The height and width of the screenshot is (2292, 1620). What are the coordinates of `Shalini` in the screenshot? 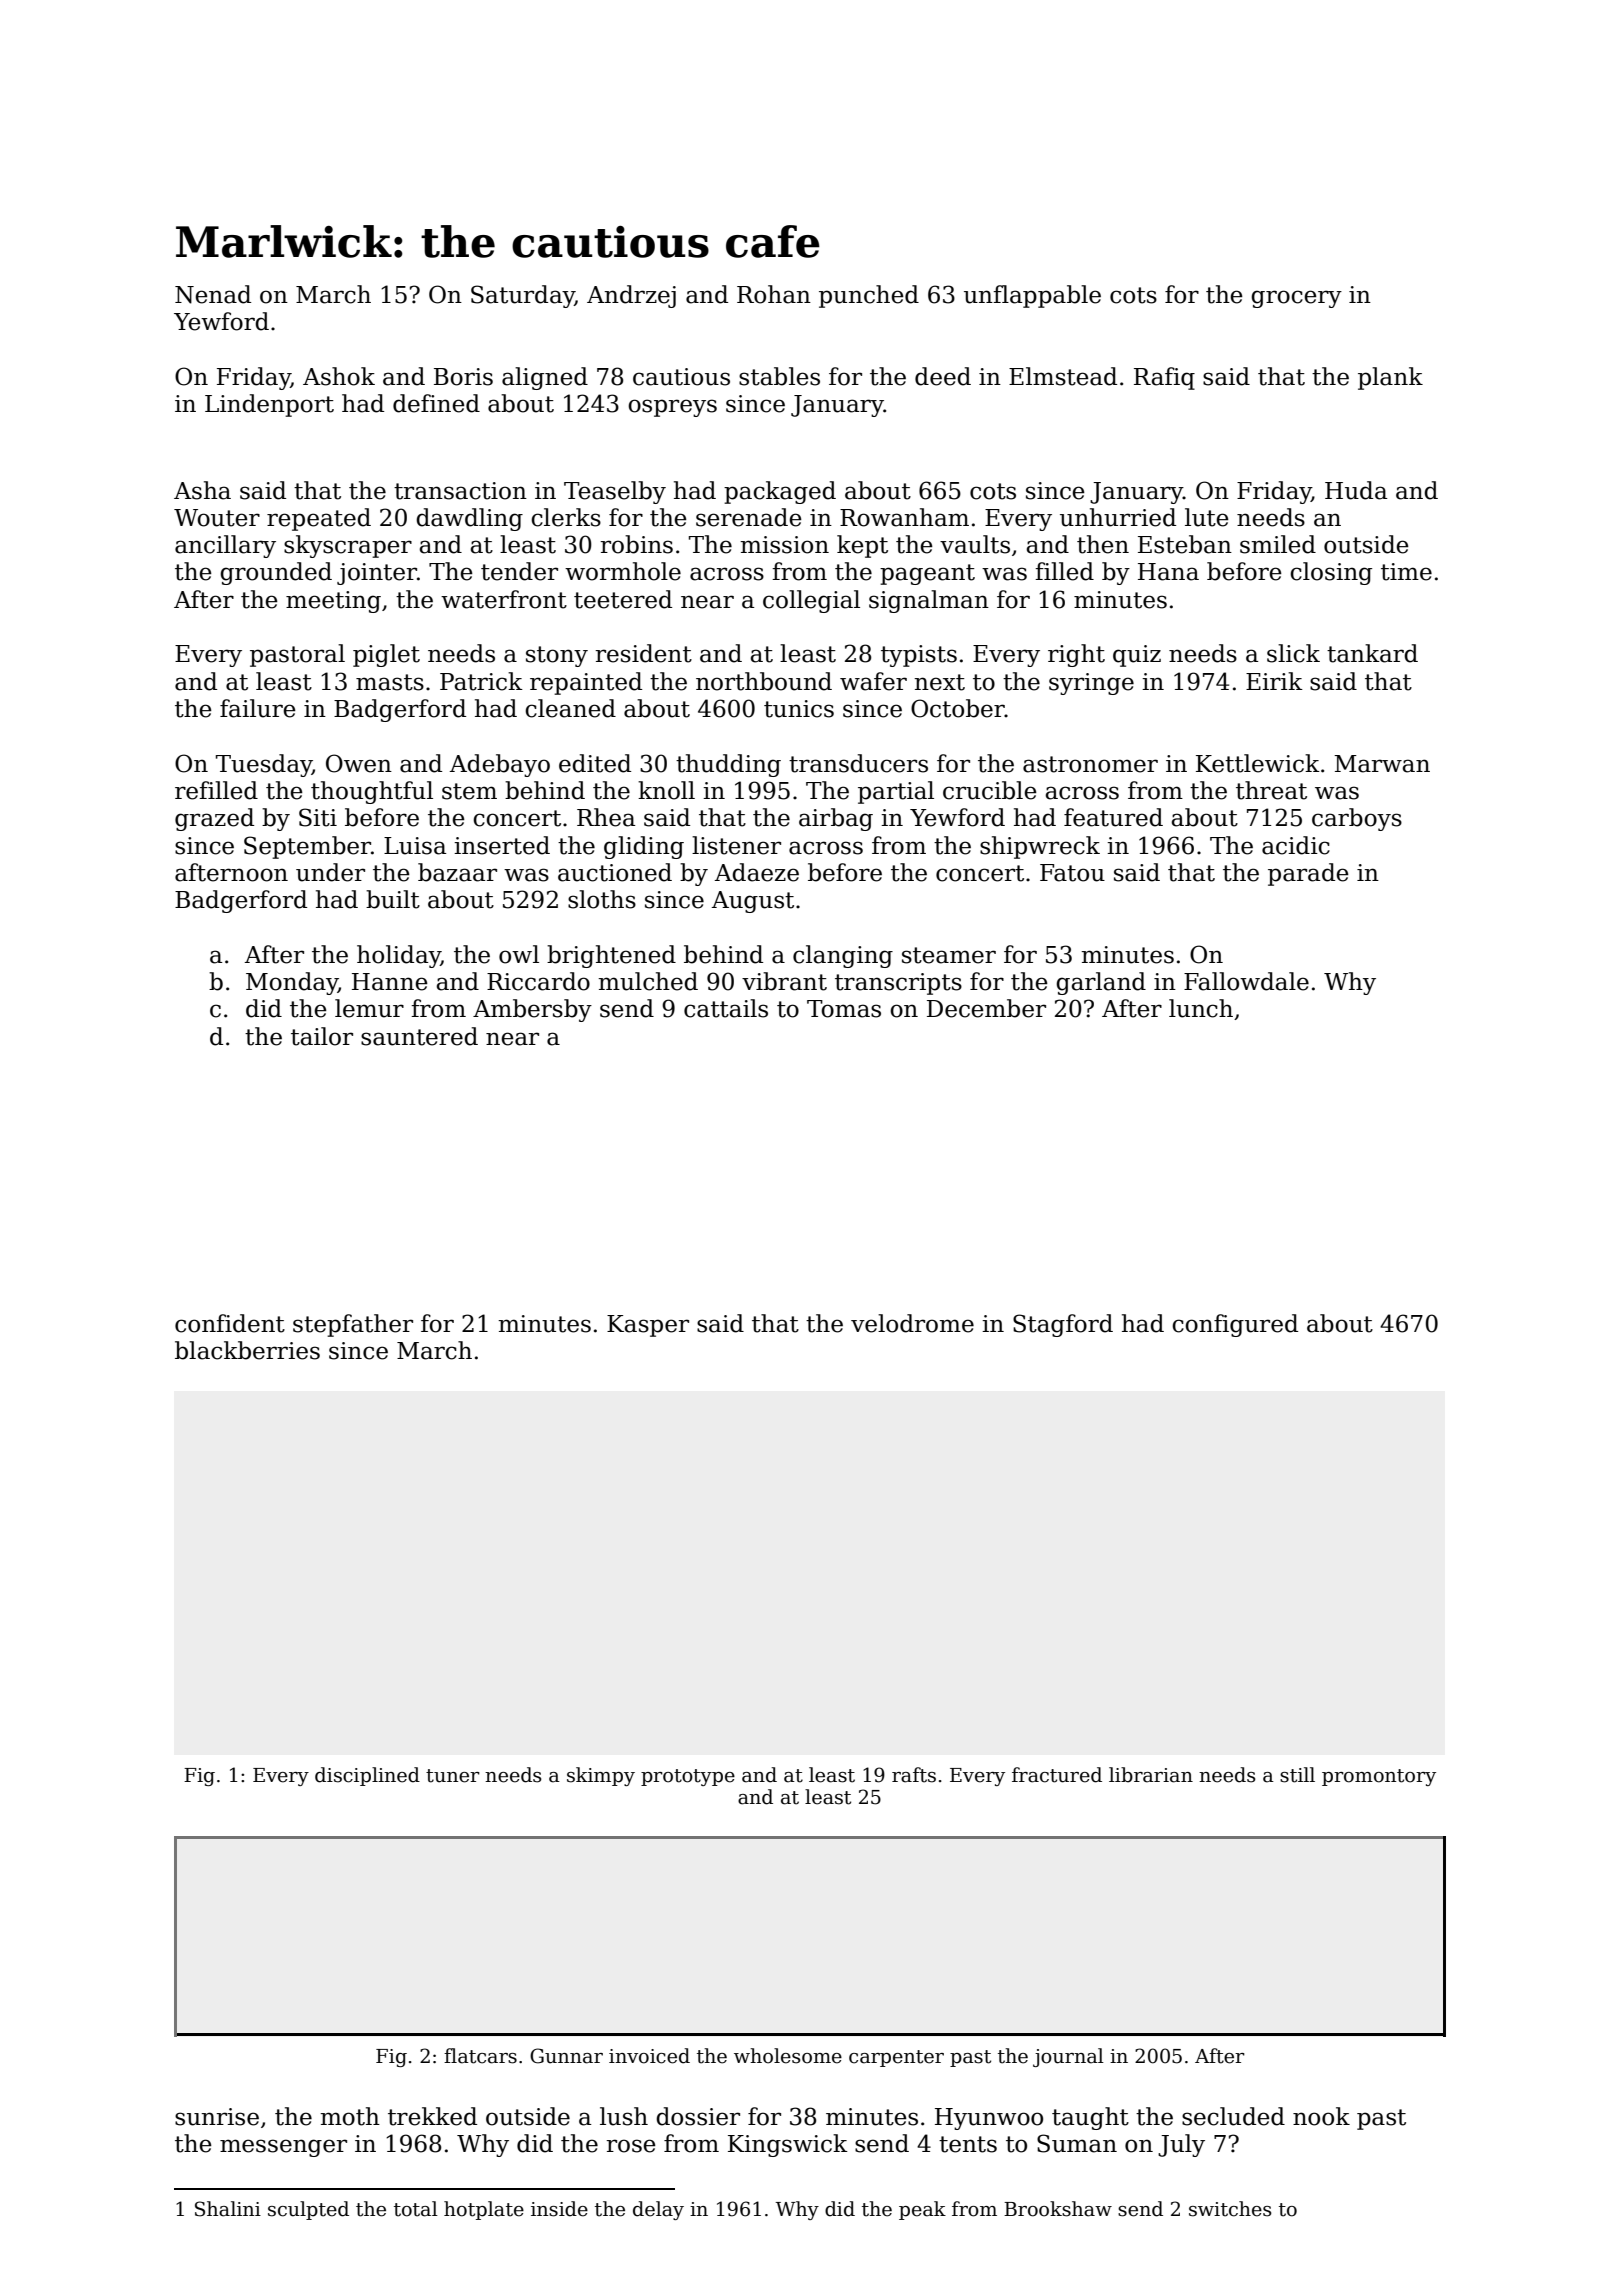 It's located at (228, 2209).
